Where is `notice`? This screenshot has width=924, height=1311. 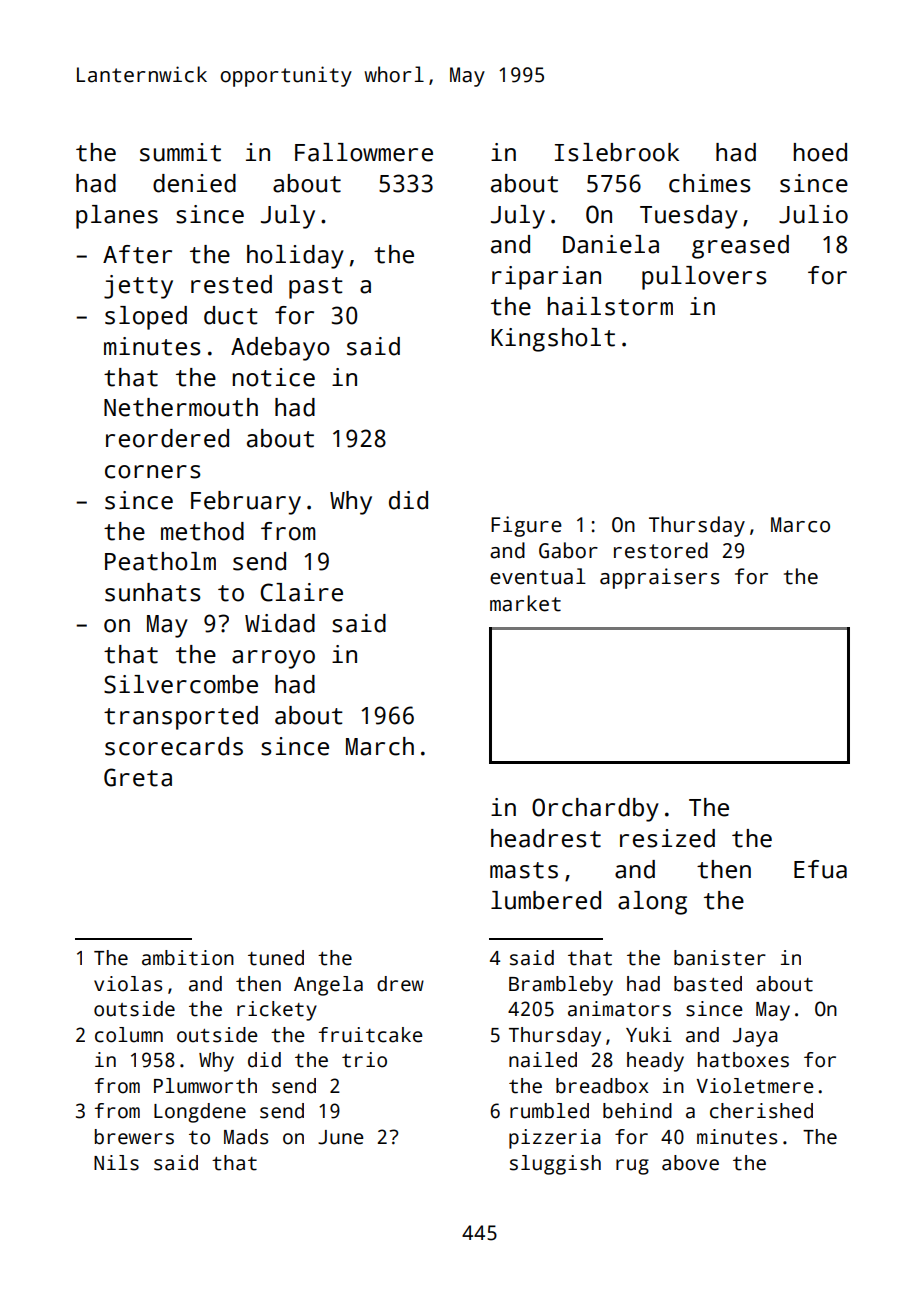 notice is located at coordinates (274, 377).
